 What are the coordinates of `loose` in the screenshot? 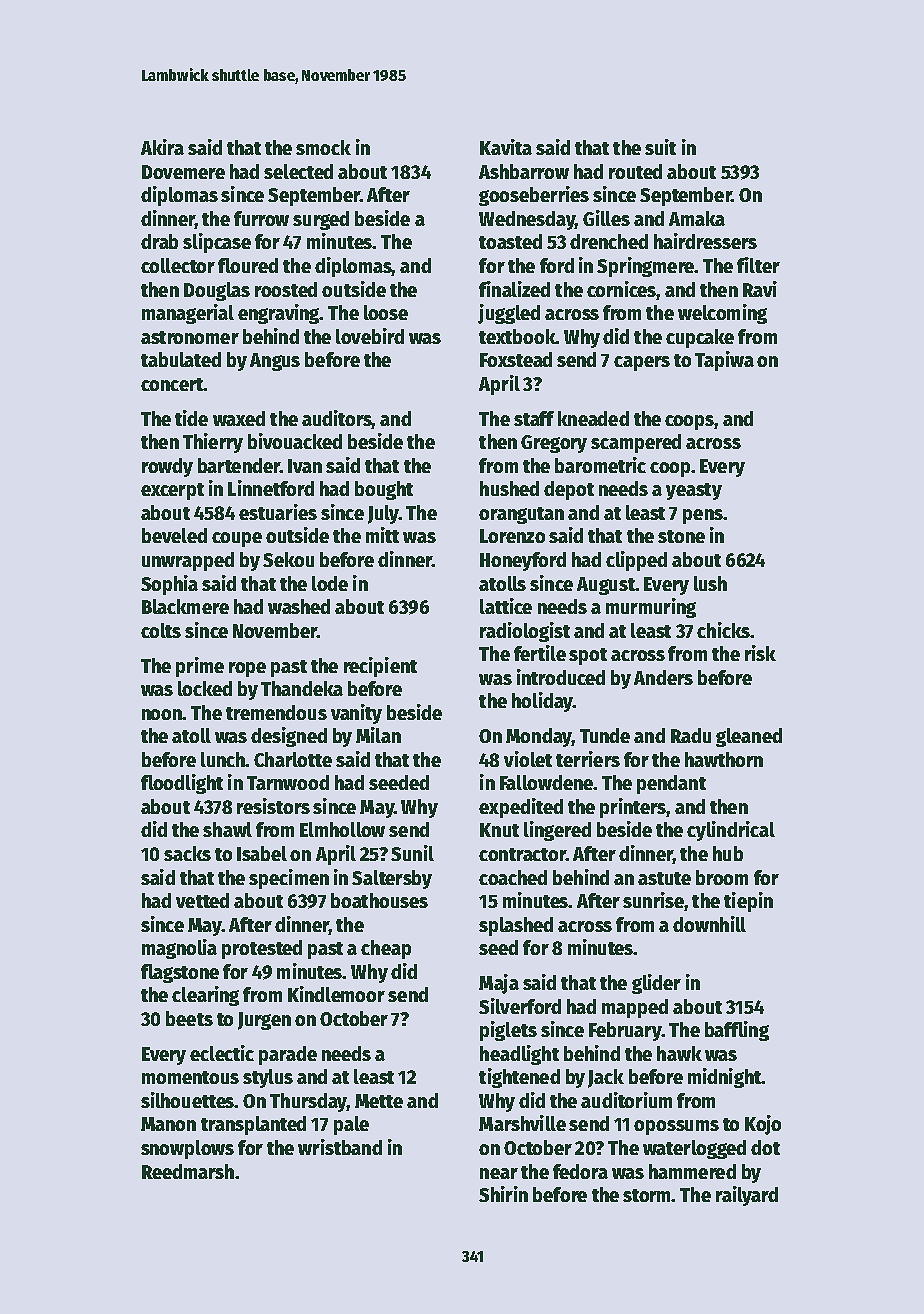 It's located at (386, 312).
